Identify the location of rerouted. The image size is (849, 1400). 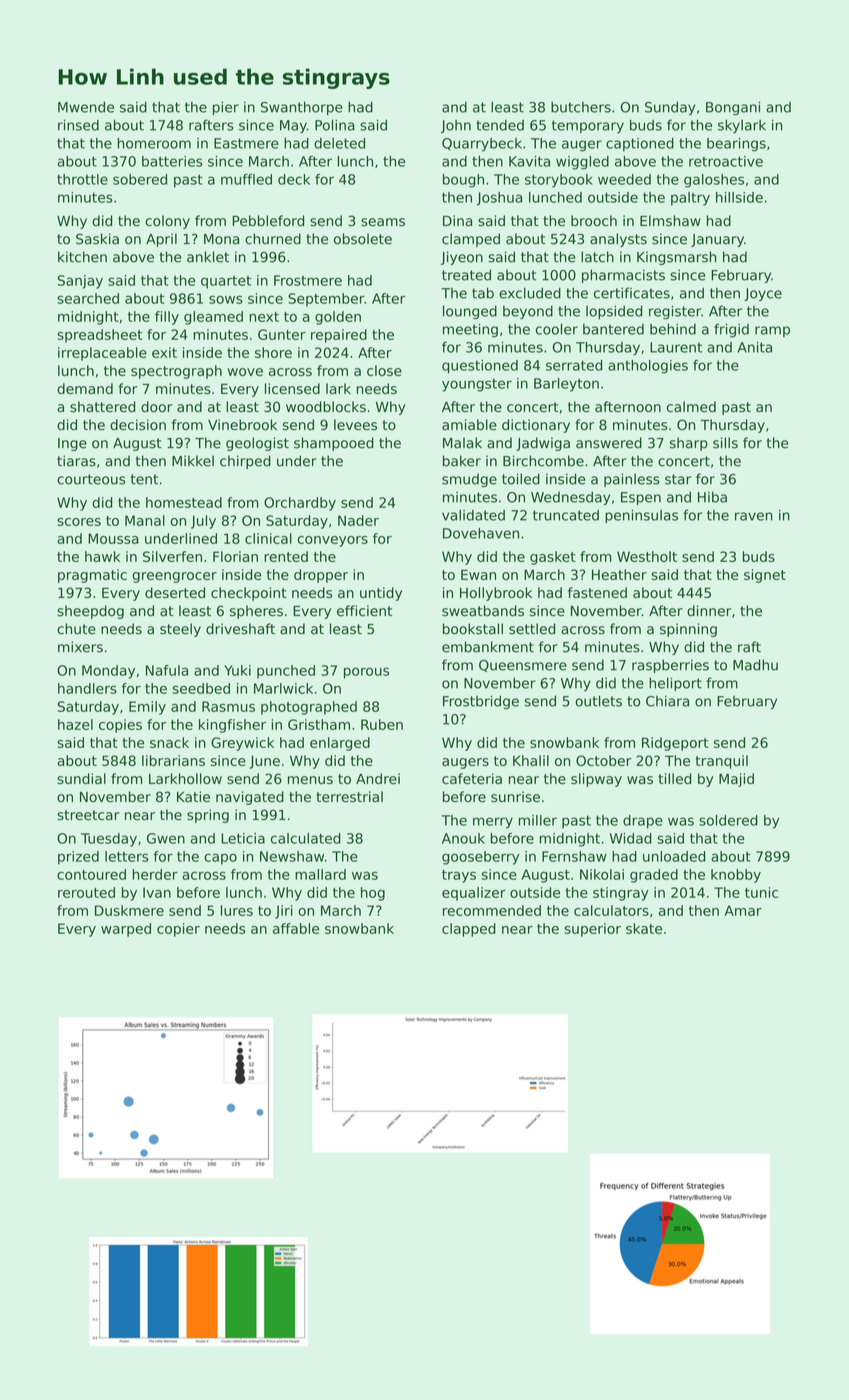
(86, 892).
